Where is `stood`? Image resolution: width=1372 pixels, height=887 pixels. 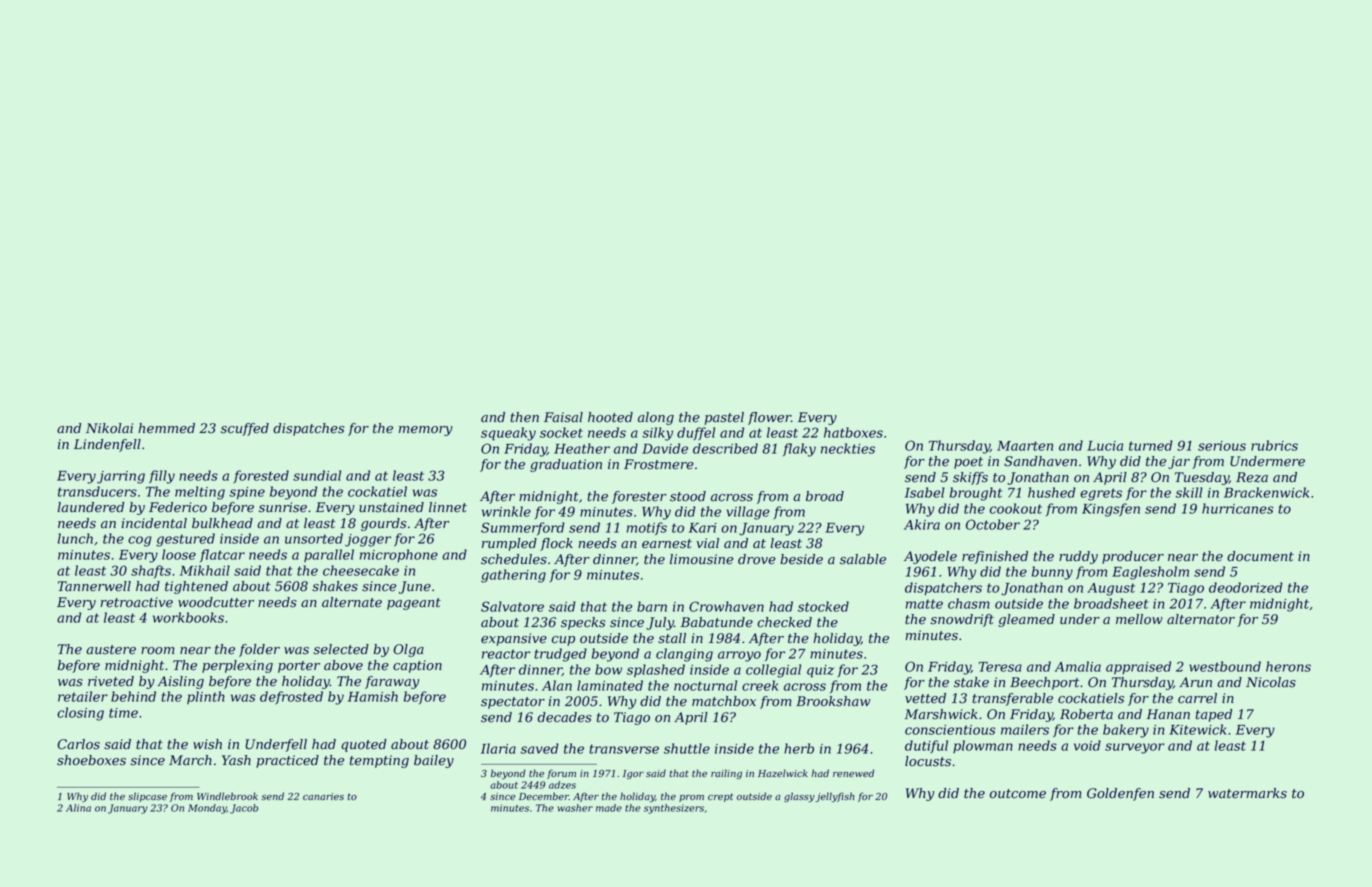 stood is located at coordinates (688, 496).
